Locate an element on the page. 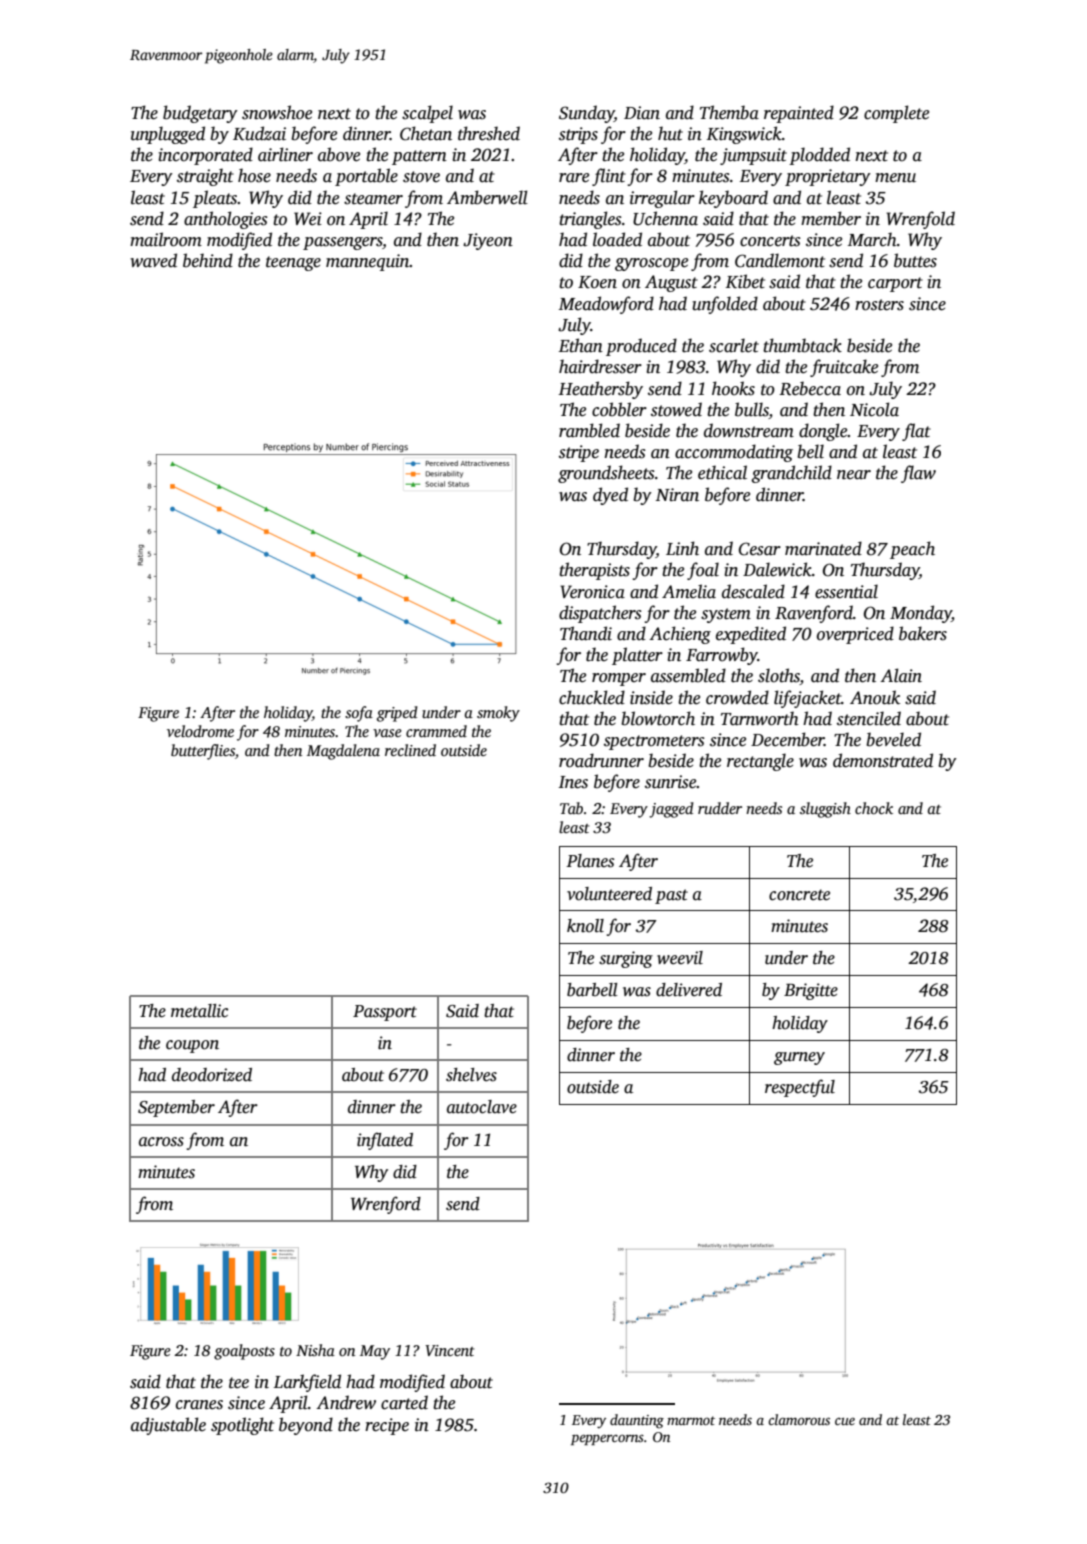 Image resolution: width=1087 pixels, height=1544 pixels. teenage is located at coordinates (293, 263).
